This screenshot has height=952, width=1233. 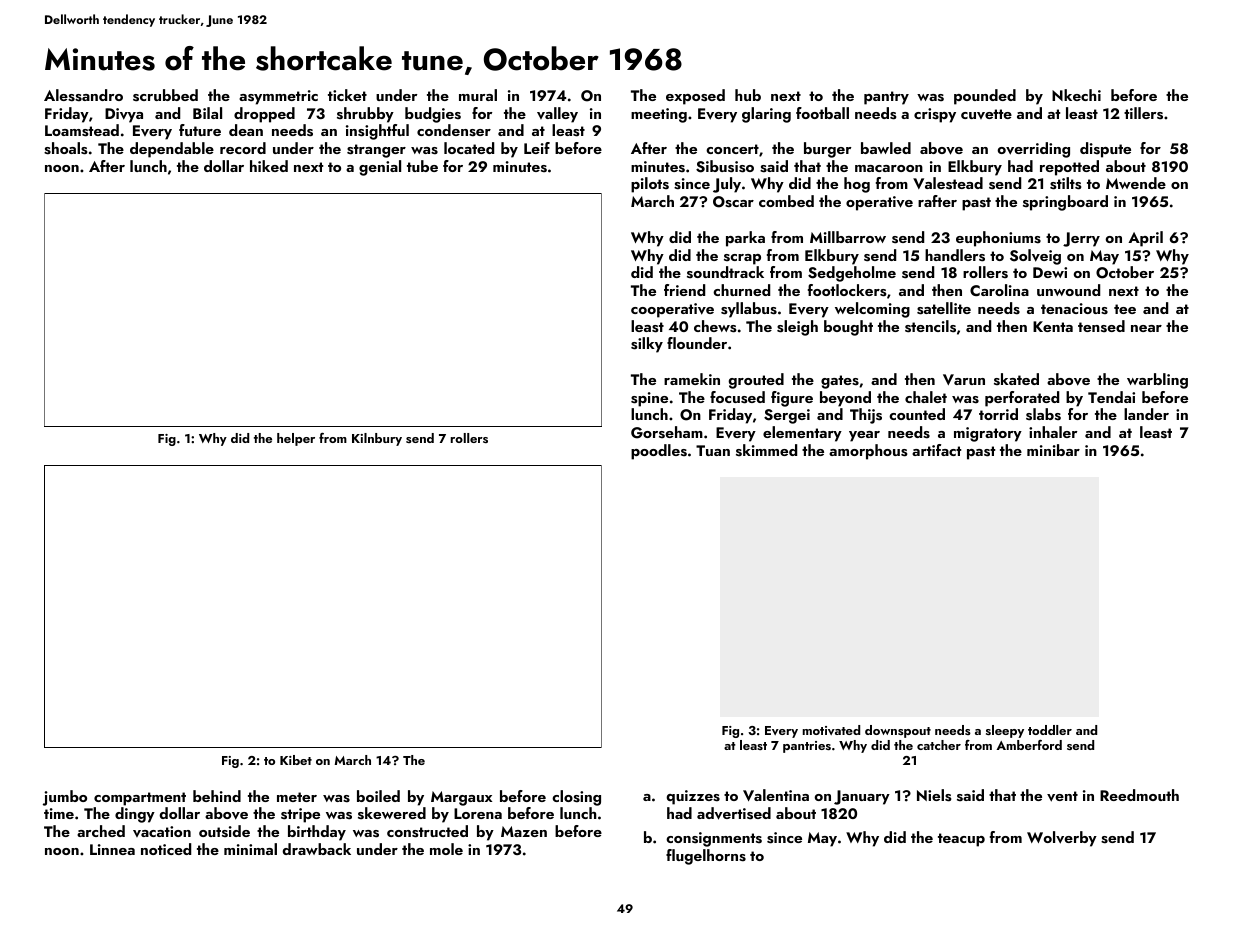 What do you see at coordinates (650, 185) in the screenshot?
I see `pilots` at bounding box center [650, 185].
